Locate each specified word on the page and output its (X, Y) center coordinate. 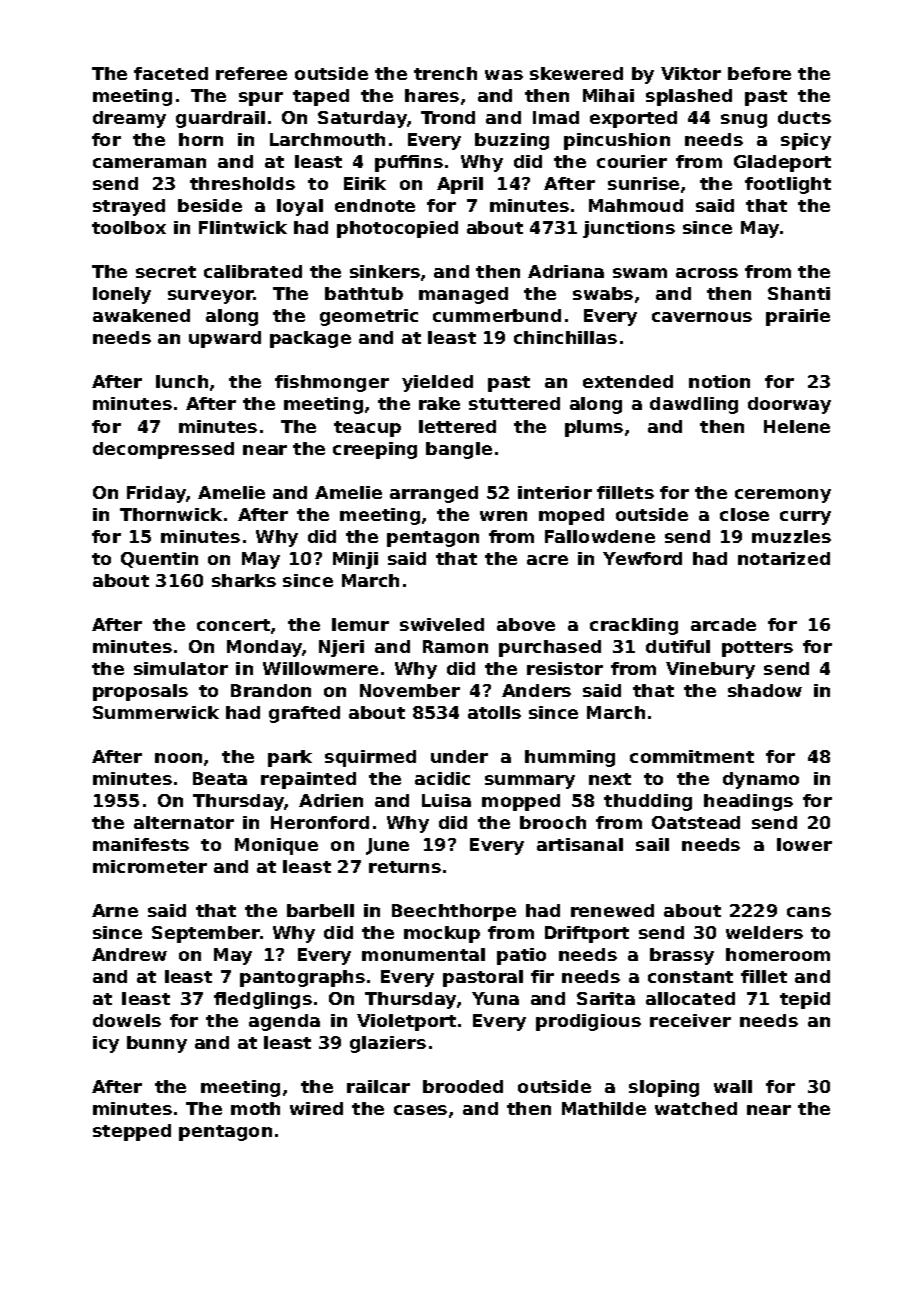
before (759, 73)
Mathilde (604, 1108)
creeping (375, 450)
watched (696, 1108)
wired (316, 1108)
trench (445, 73)
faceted (171, 73)
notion (719, 381)
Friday (157, 494)
